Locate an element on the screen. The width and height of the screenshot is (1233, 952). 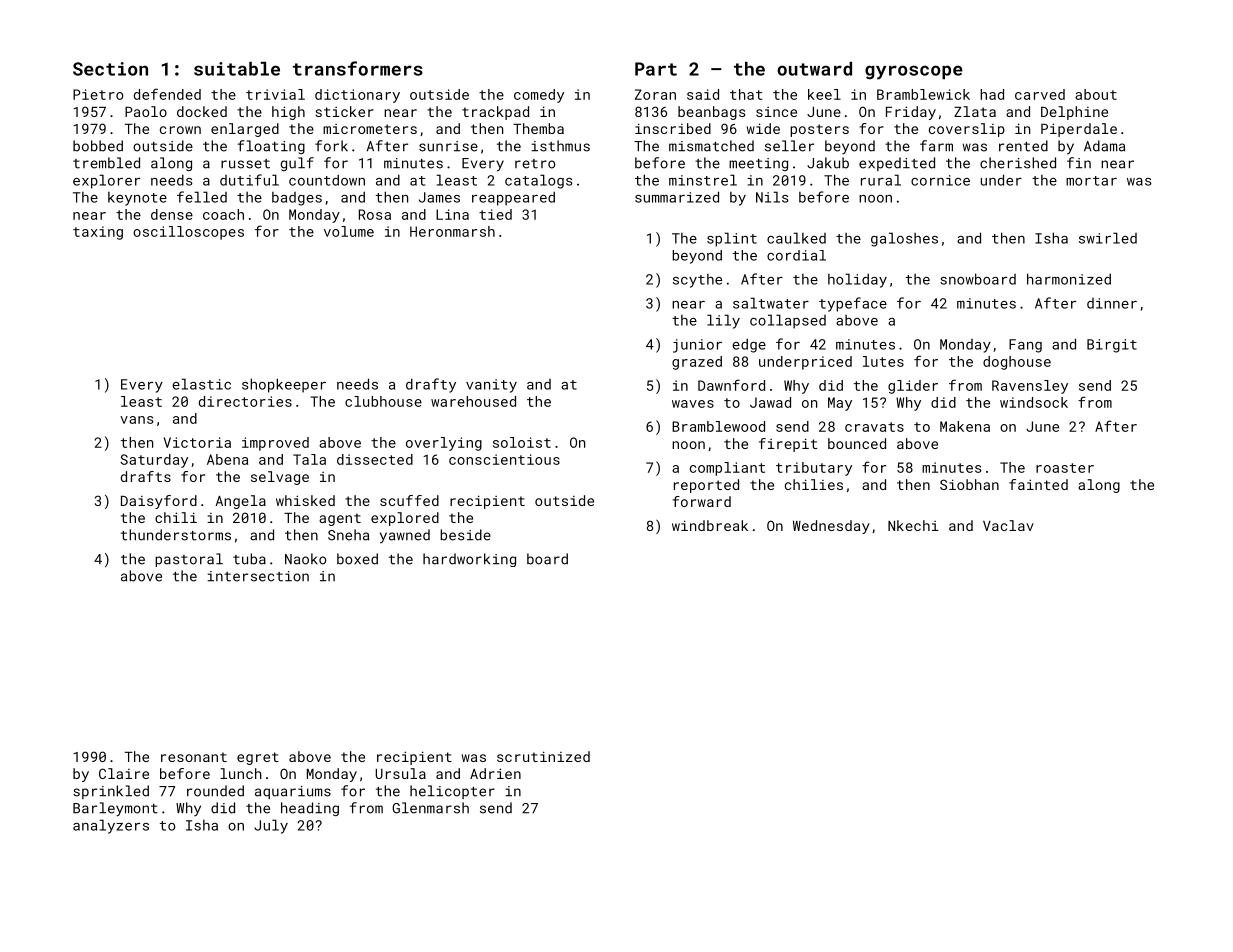
gyroscope is located at coordinates (914, 72).
